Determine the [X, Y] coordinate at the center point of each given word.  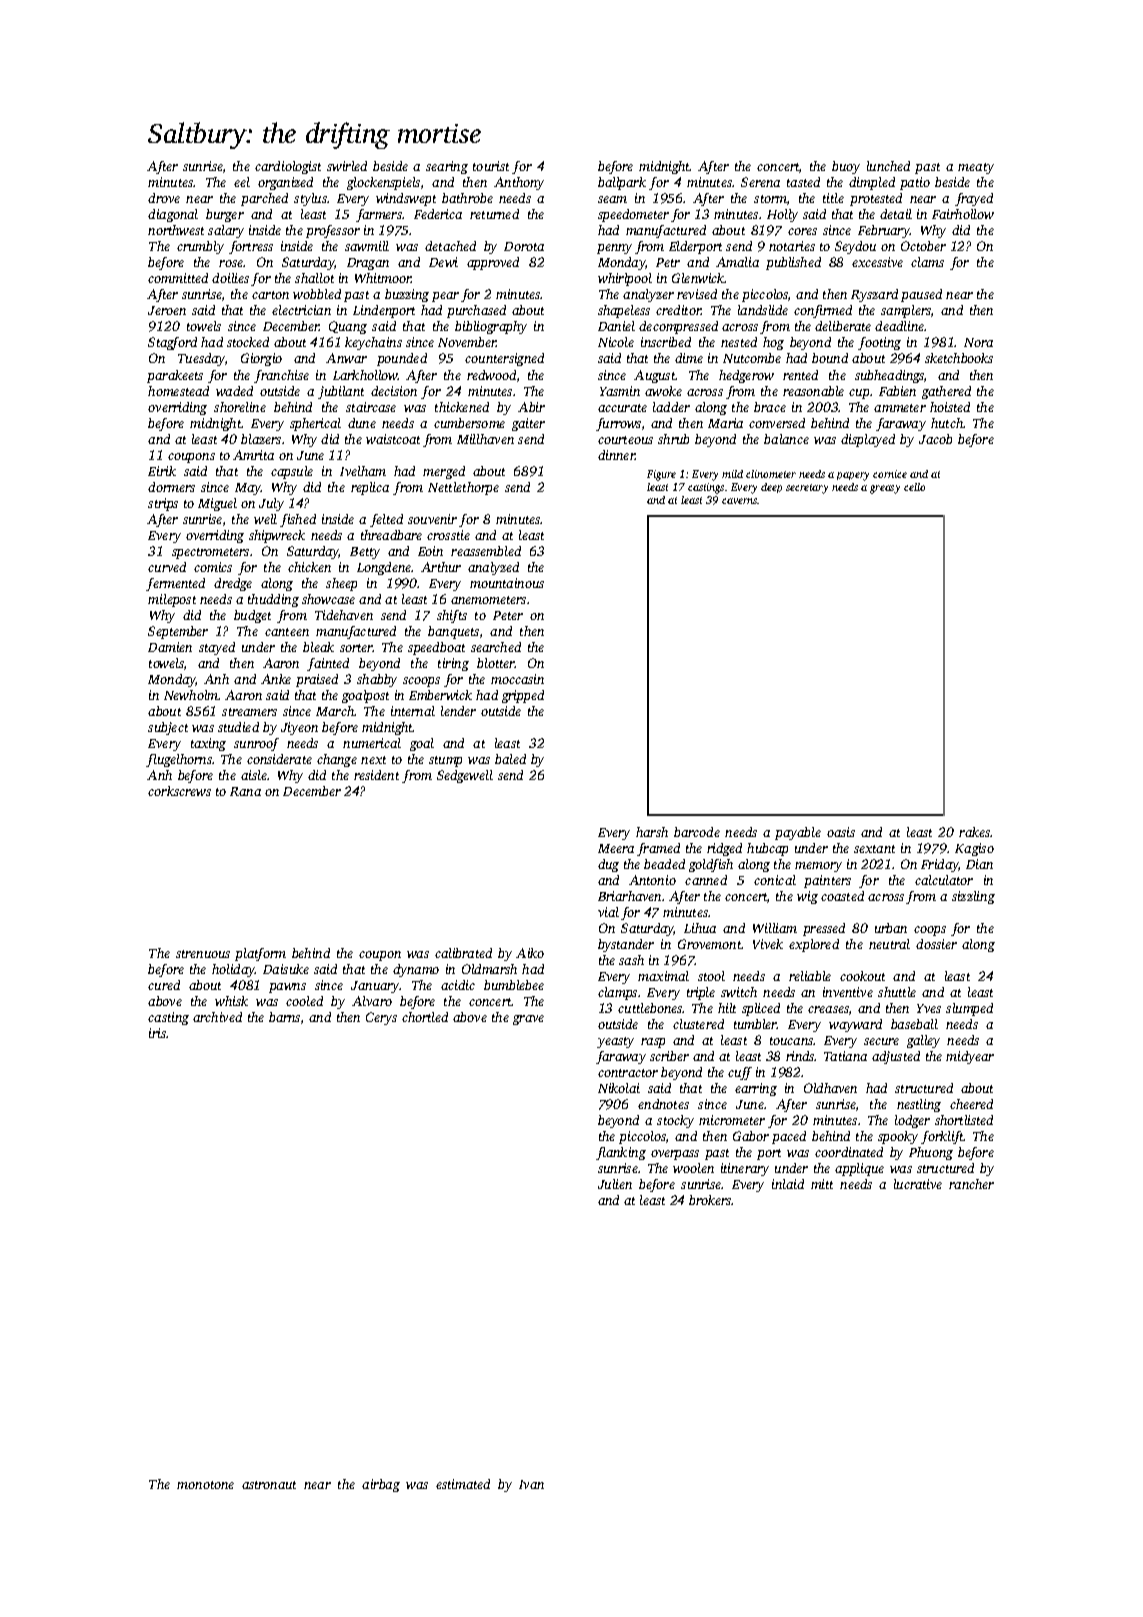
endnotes [663, 1104]
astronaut [269, 1485]
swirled [347, 166]
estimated [463, 1484]
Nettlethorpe [463, 488]
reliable [810, 976]
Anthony [519, 183]
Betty [365, 553]
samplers [906, 311]
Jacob [935, 439]
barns [284, 1017]
